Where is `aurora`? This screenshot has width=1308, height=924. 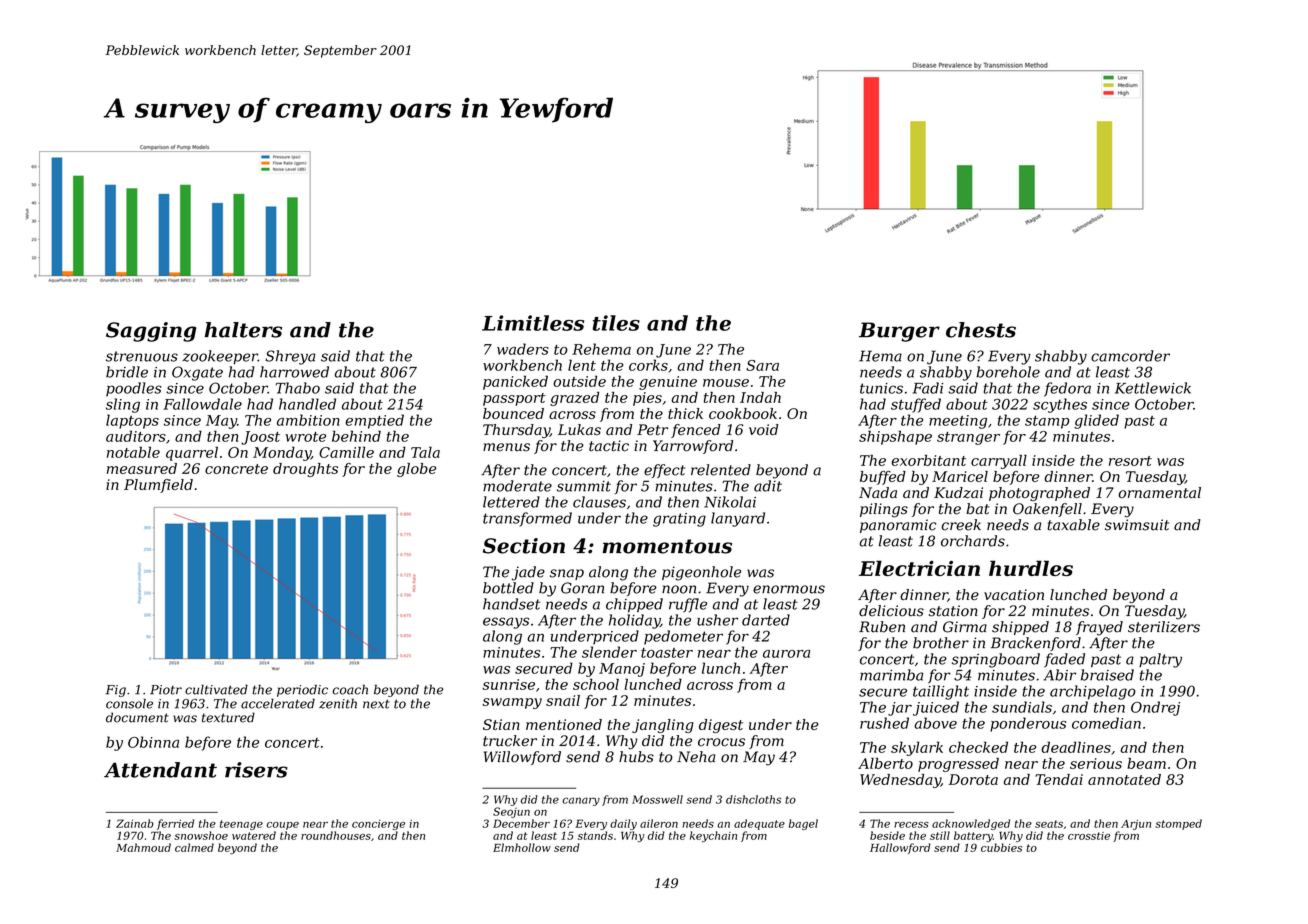 aurora is located at coordinates (786, 654).
